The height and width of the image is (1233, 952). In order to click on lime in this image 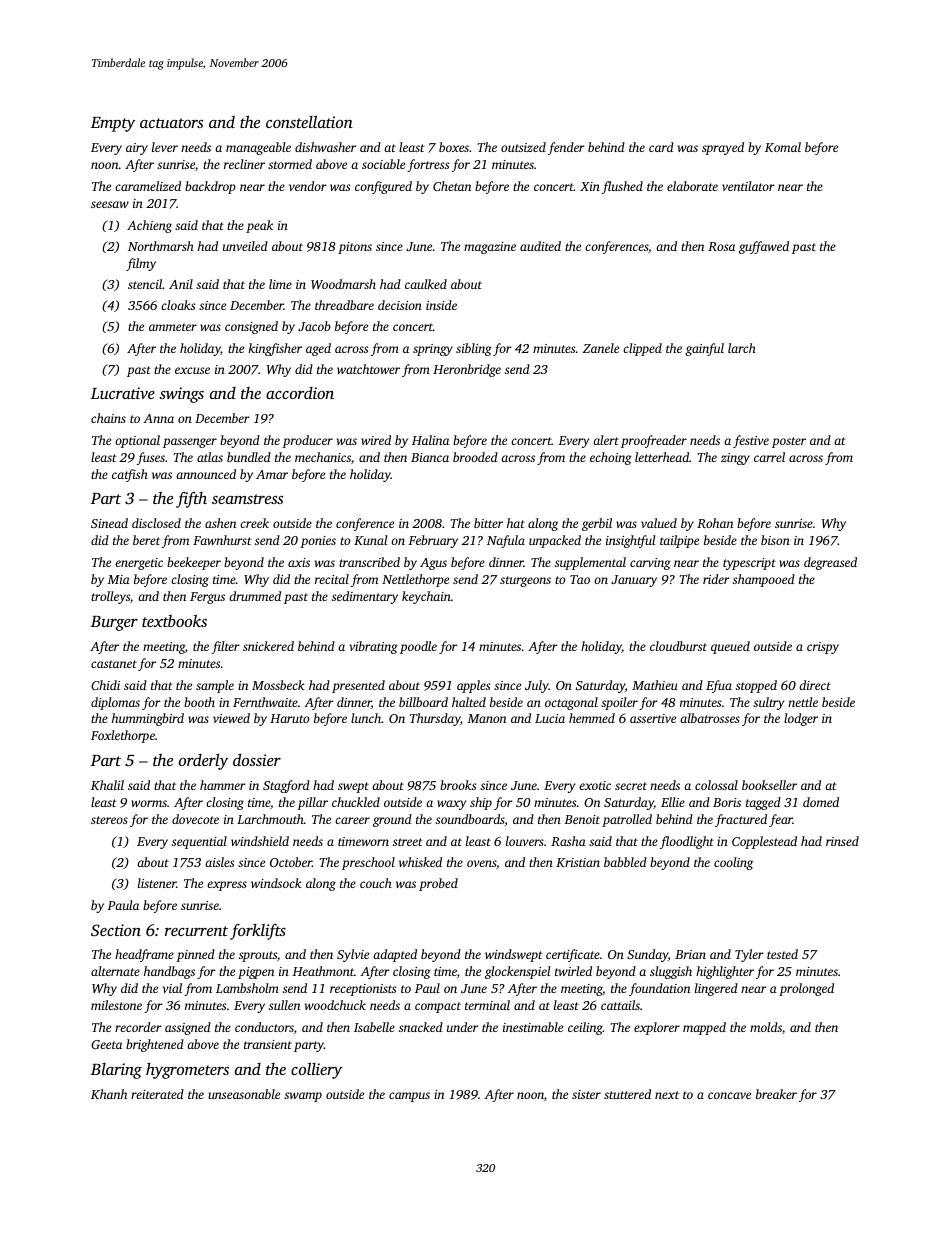, I will do `click(280, 284)`.
